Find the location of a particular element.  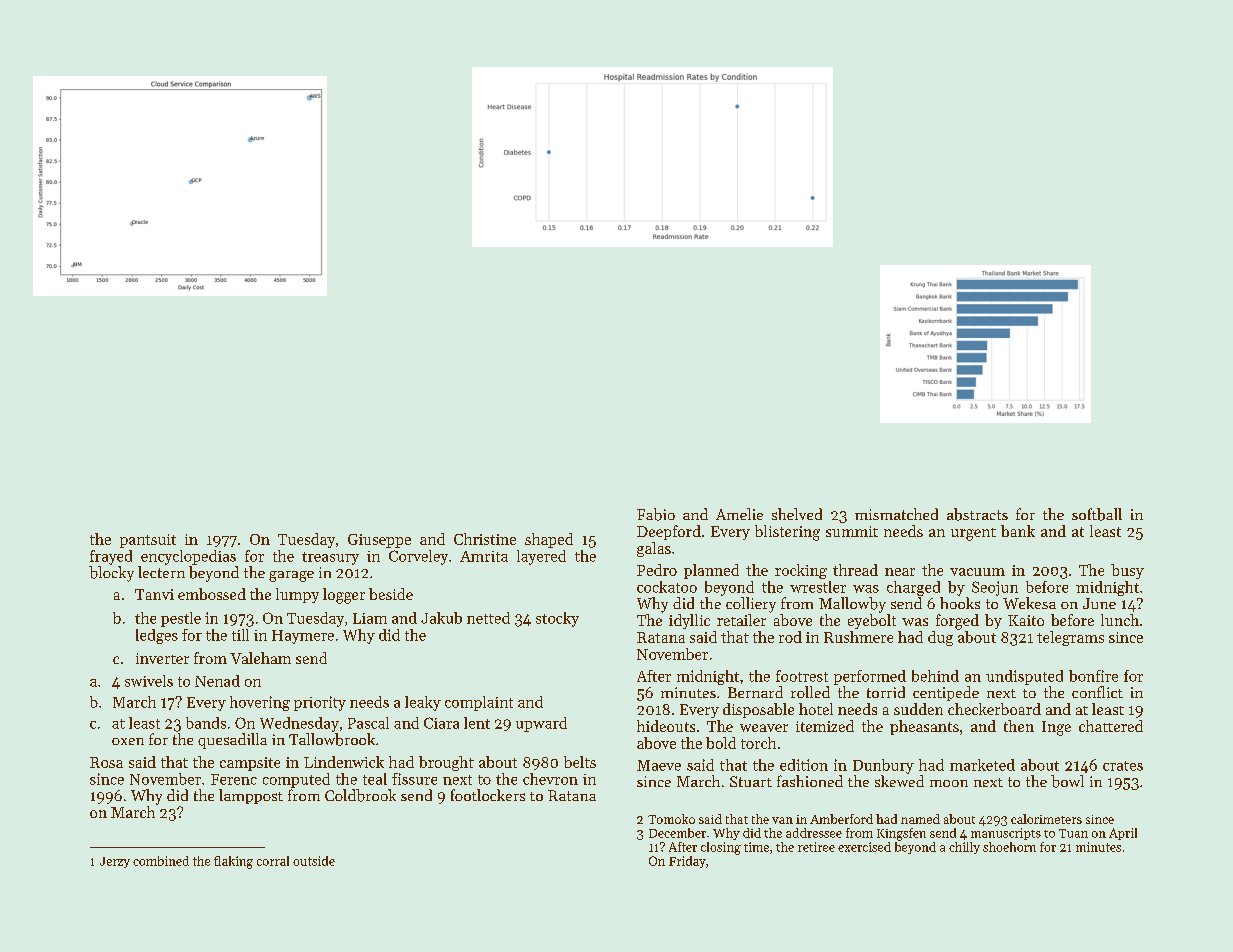

footlockers is located at coordinates (488, 795).
